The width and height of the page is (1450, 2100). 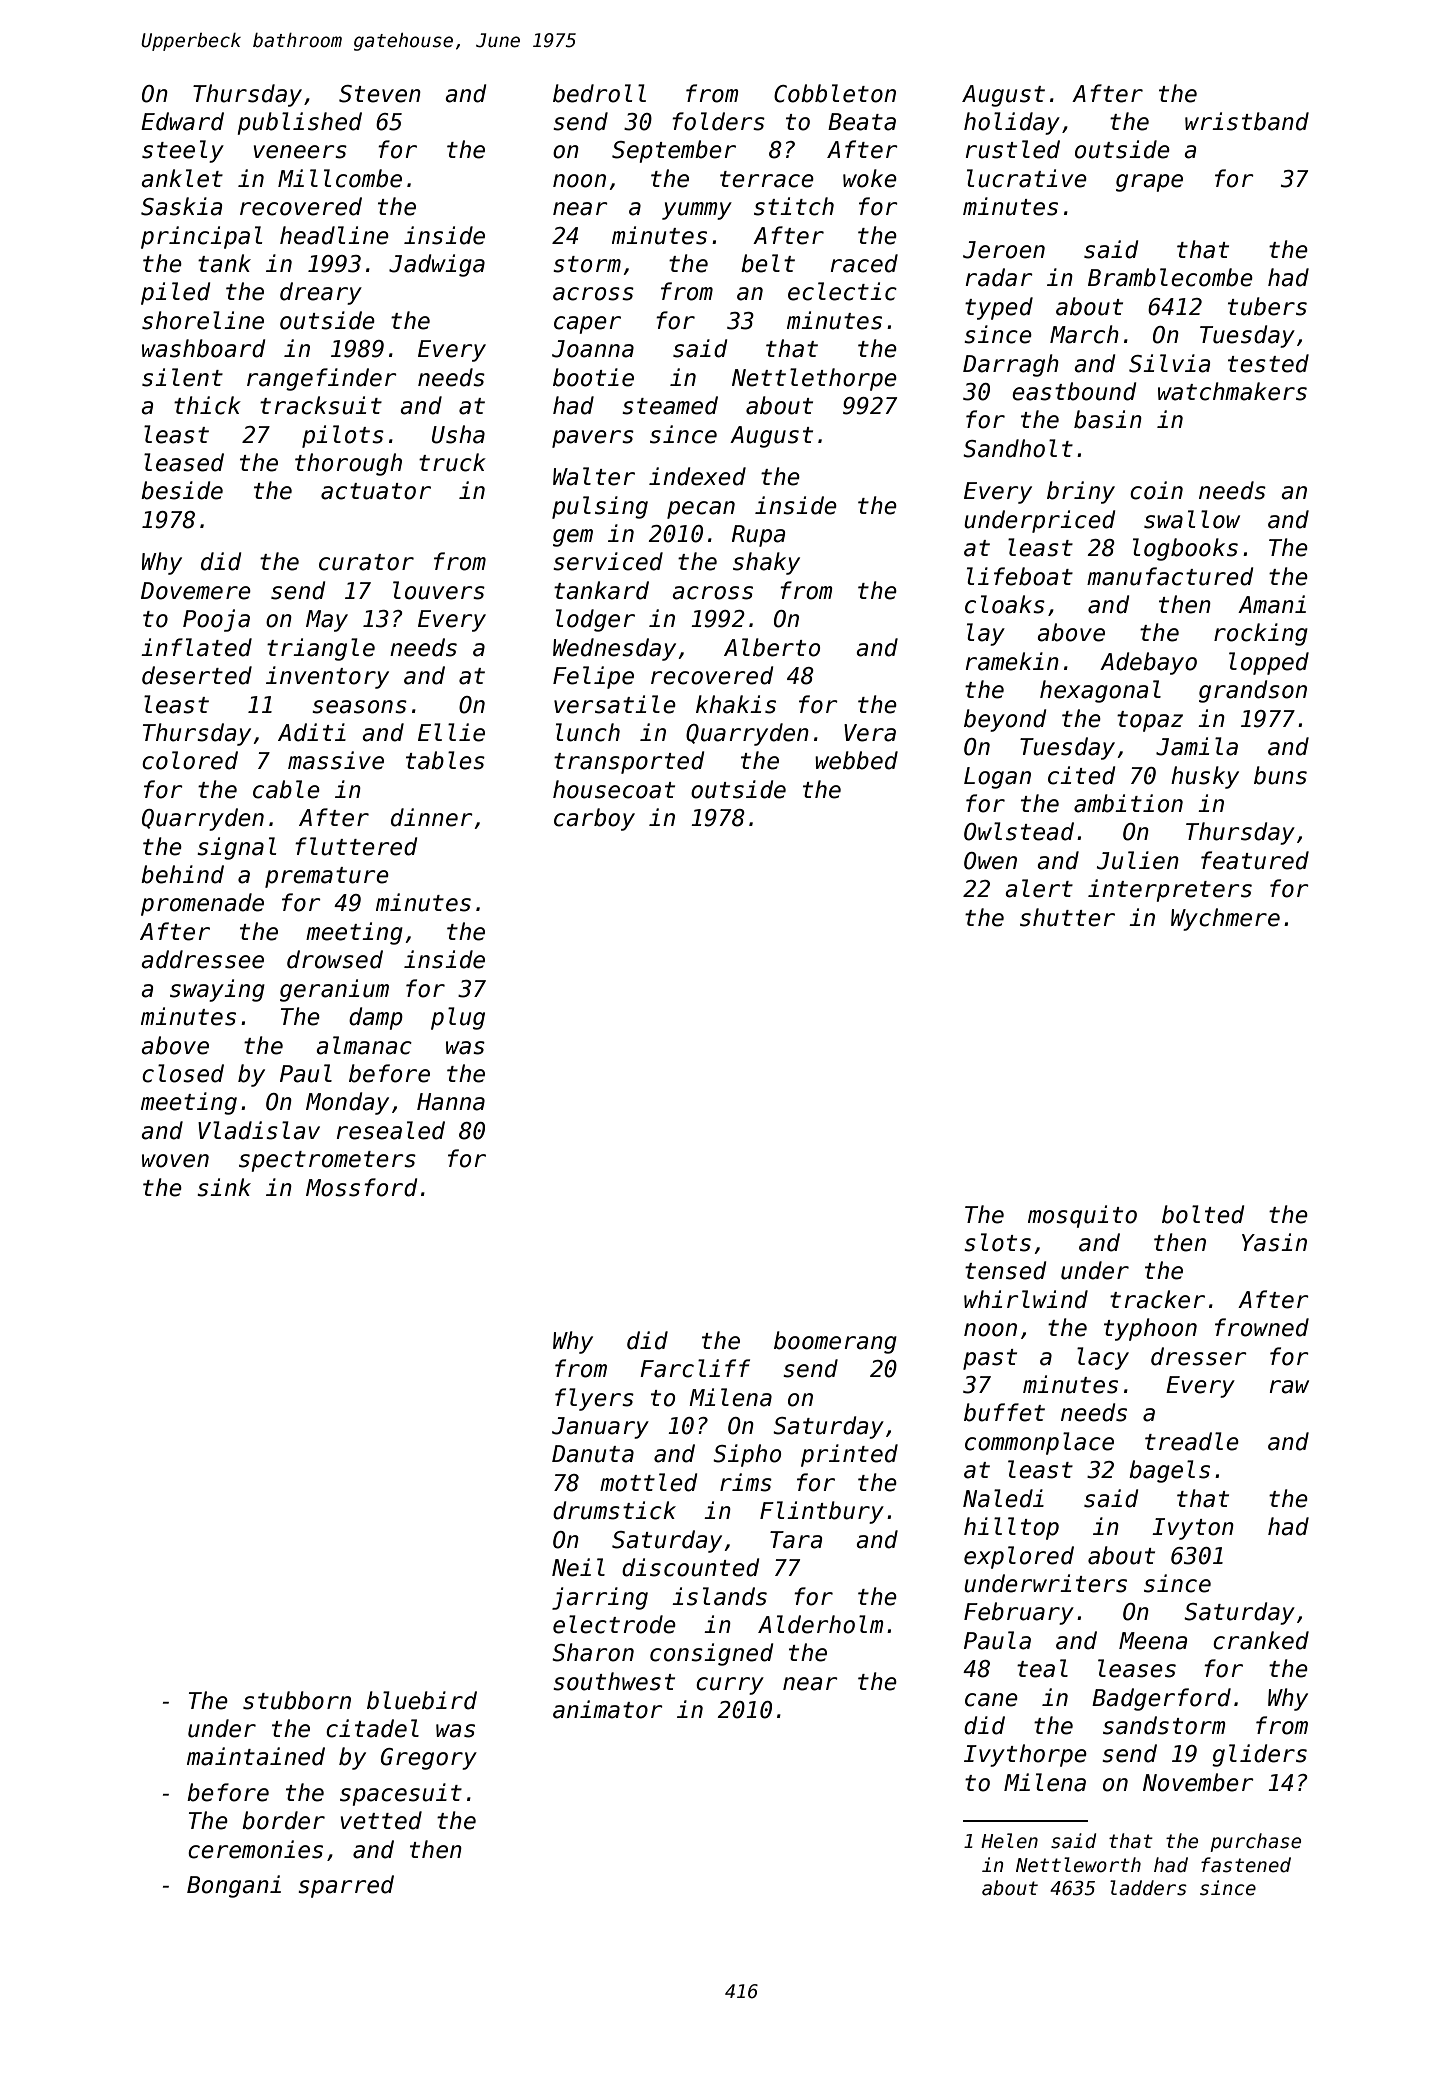 I want to click on housecoat, so click(x=614, y=789).
